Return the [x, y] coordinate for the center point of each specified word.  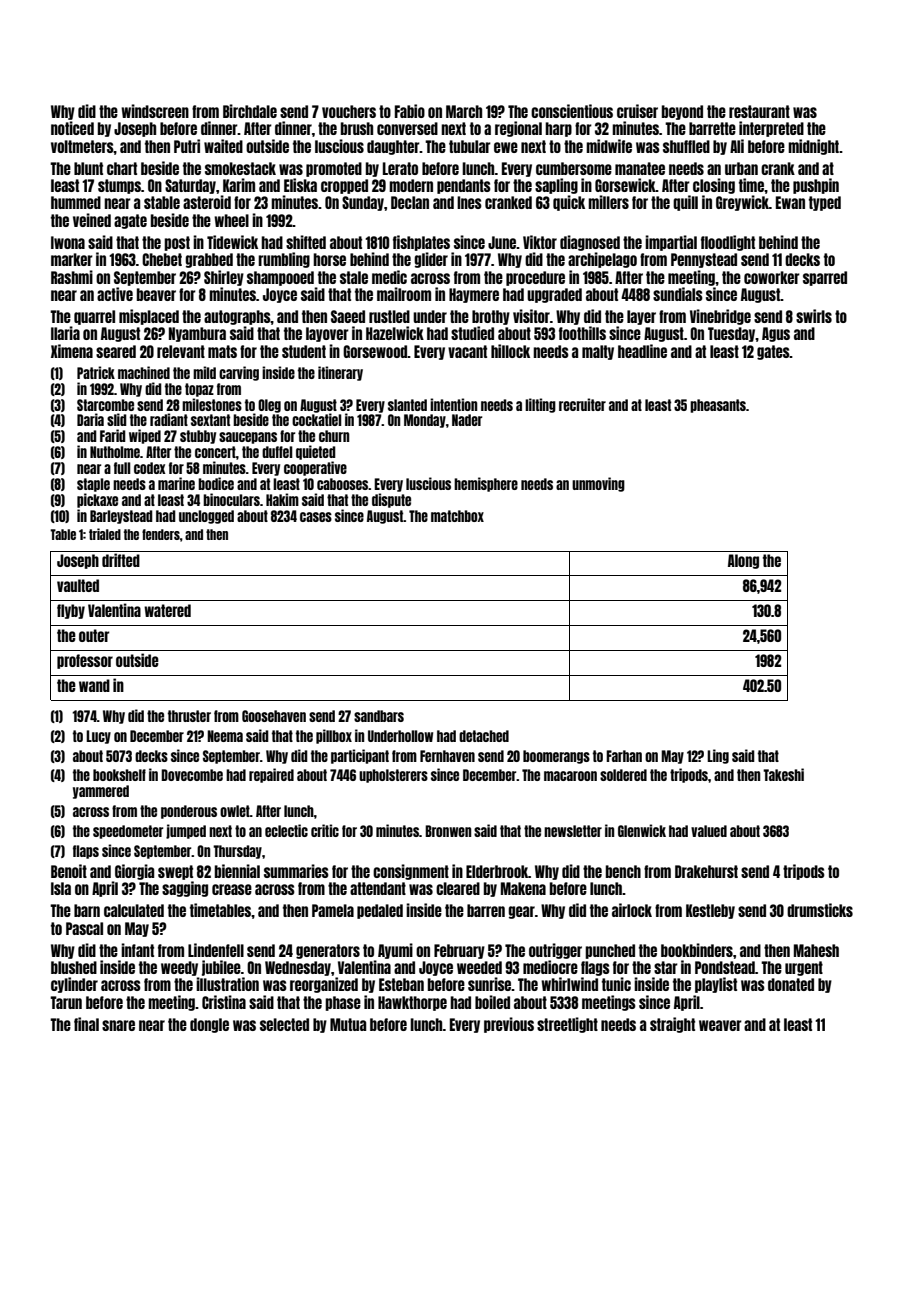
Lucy [98, 737]
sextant [210, 420]
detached [484, 736]
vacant [467, 351]
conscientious [572, 111]
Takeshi [783, 774]
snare [118, 1025]
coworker [772, 277]
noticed [72, 128]
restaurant [759, 111]
